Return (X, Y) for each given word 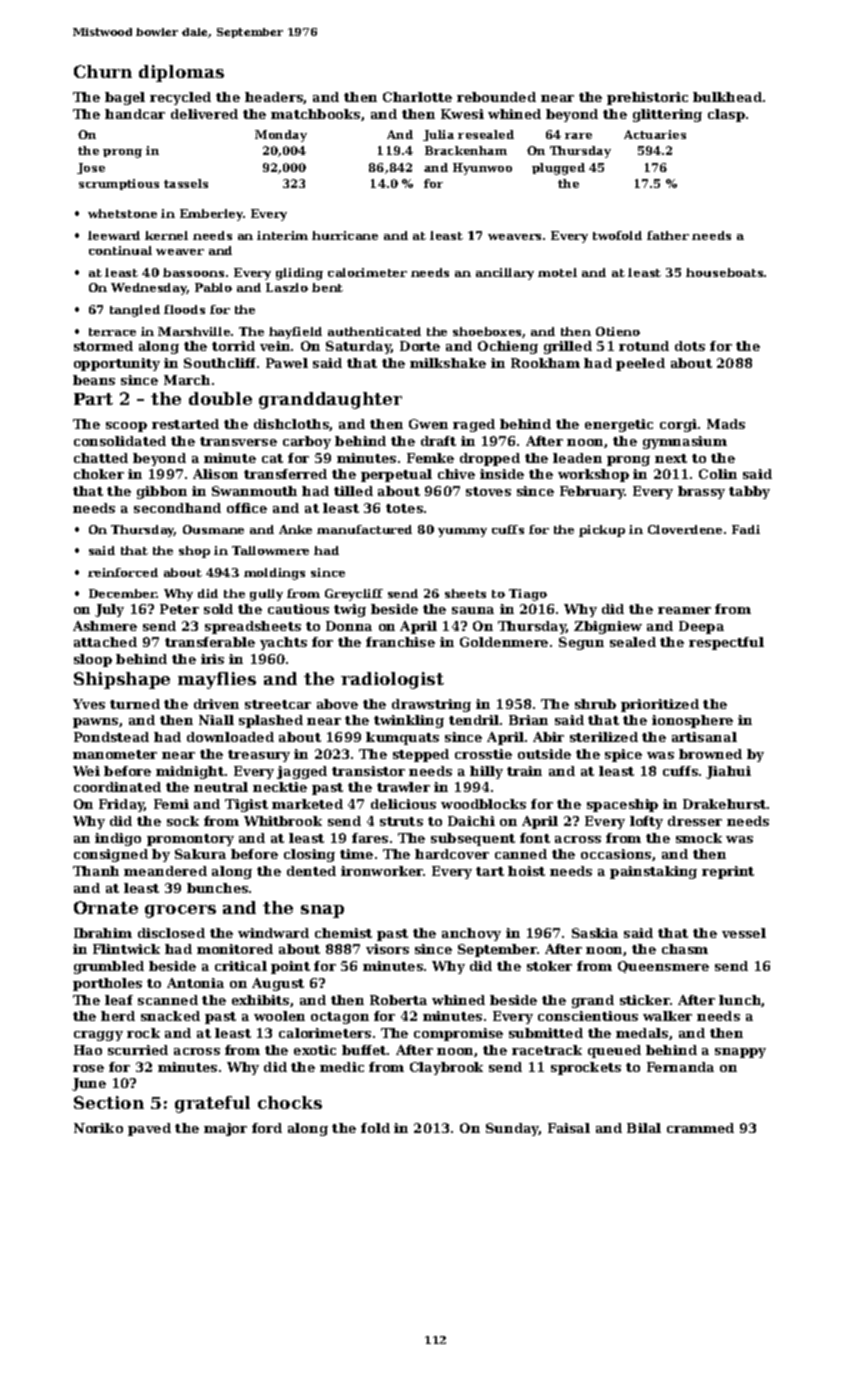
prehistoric (647, 98)
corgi (678, 425)
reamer (684, 610)
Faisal (569, 1128)
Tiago (528, 595)
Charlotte (417, 97)
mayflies (217, 680)
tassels (186, 183)
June (89, 1084)
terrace (112, 332)
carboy (307, 442)
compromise (458, 1034)
